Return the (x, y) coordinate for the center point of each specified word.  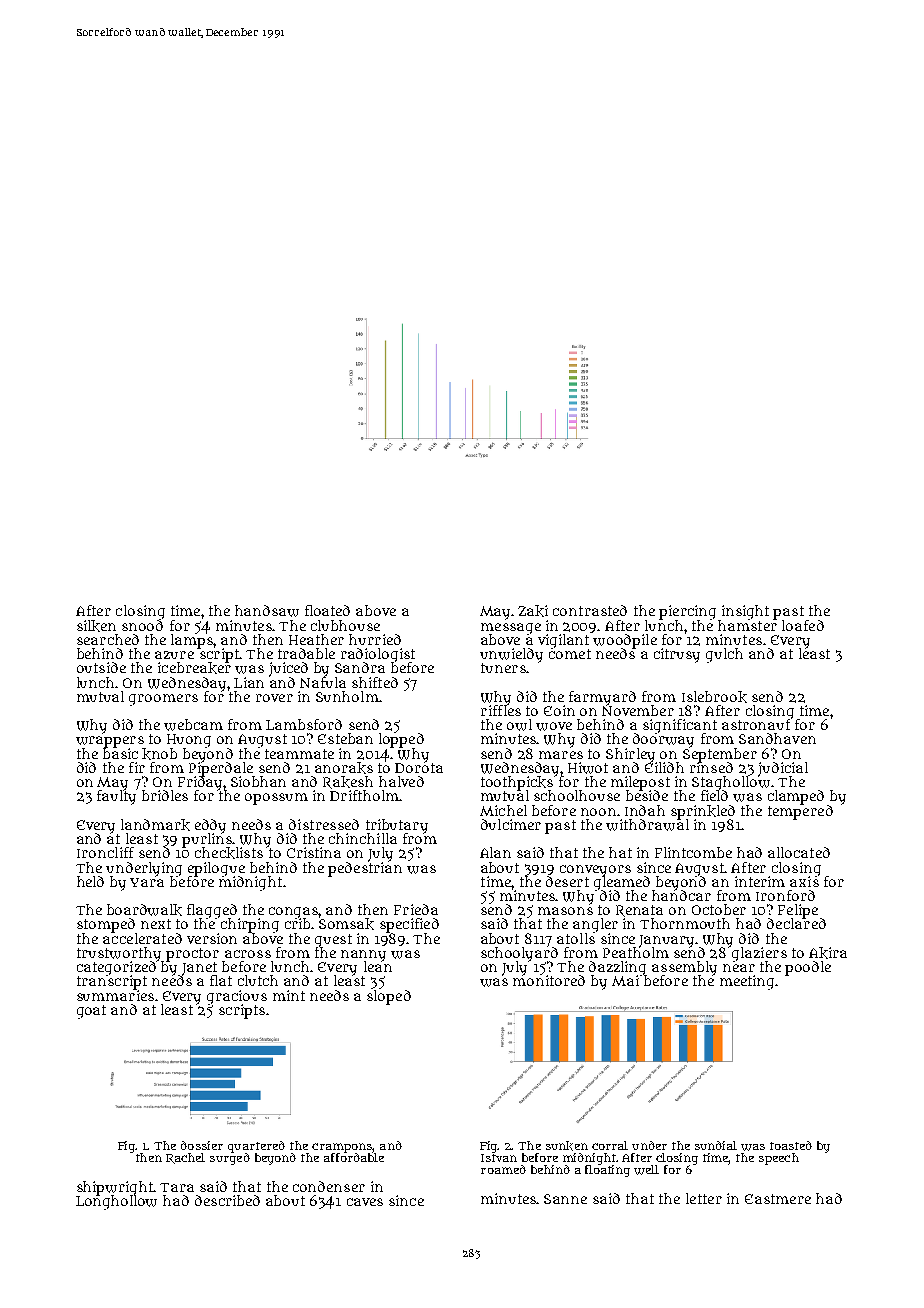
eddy (210, 826)
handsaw (267, 611)
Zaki (533, 611)
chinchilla (363, 838)
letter (704, 1198)
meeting (748, 982)
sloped (389, 997)
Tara (177, 1187)
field (714, 795)
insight (745, 612)
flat (221, 980)
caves (365, 1202)
